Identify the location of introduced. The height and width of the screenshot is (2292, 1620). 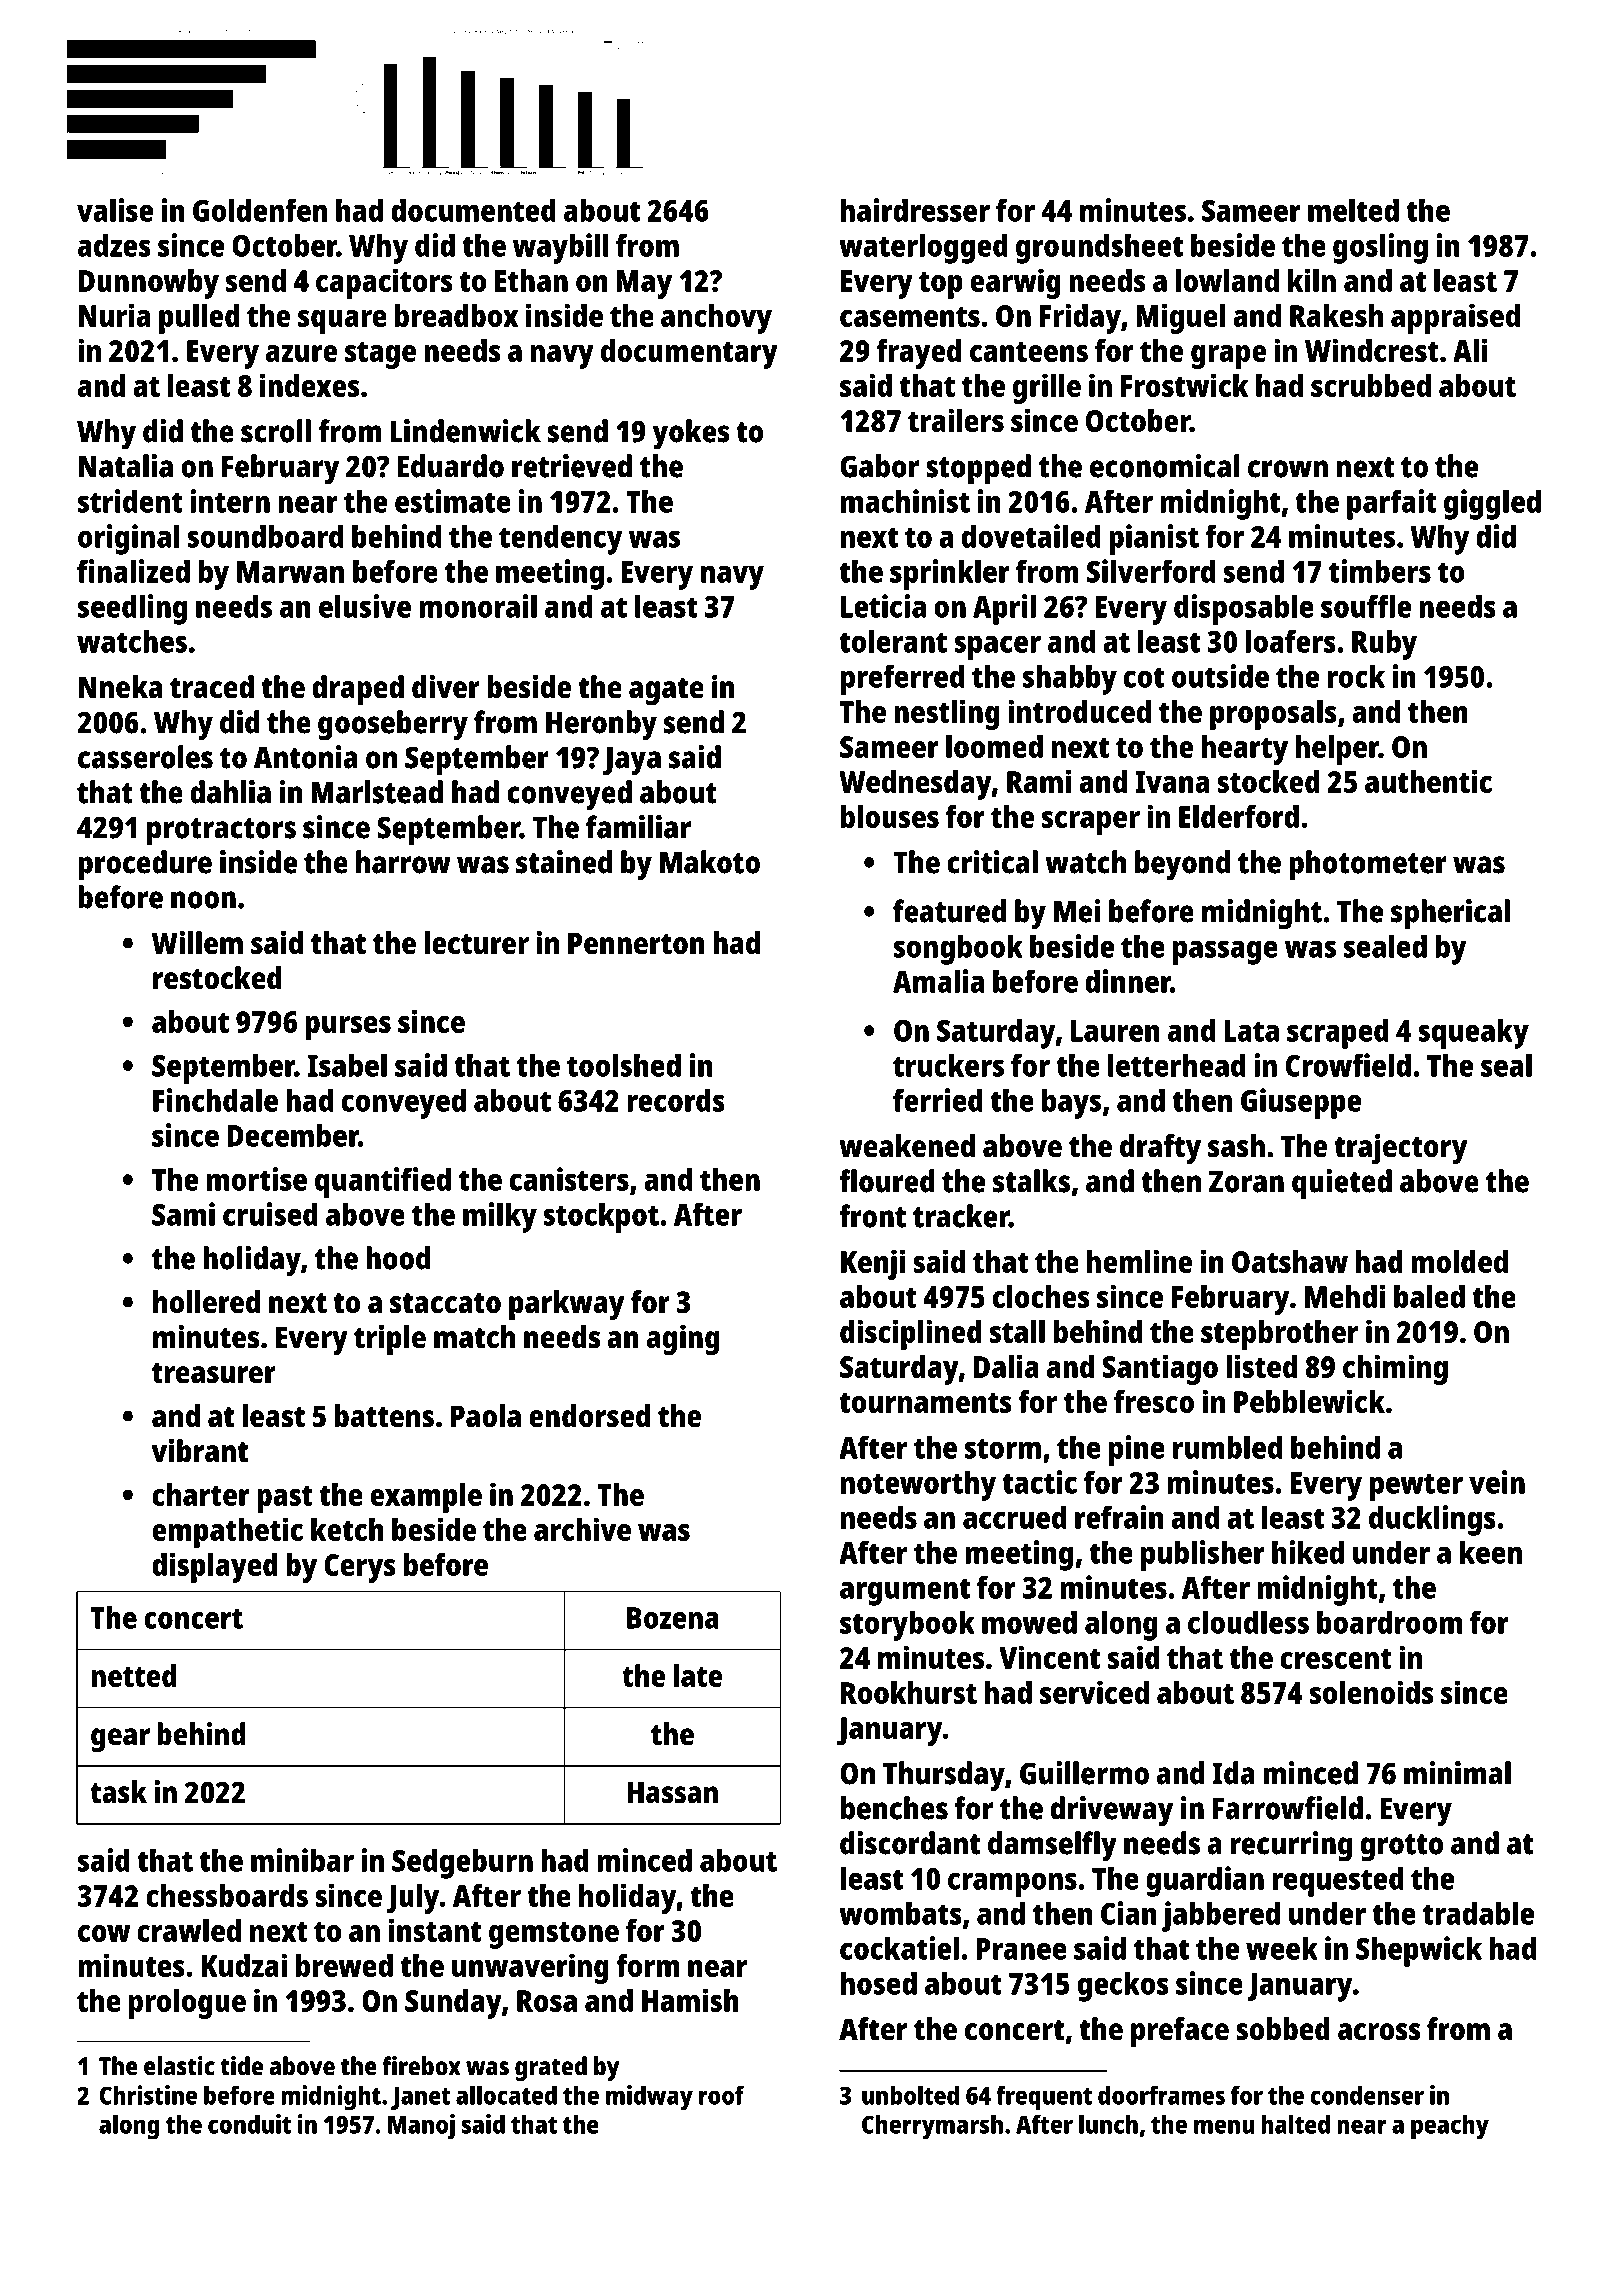
(1079, 711).
